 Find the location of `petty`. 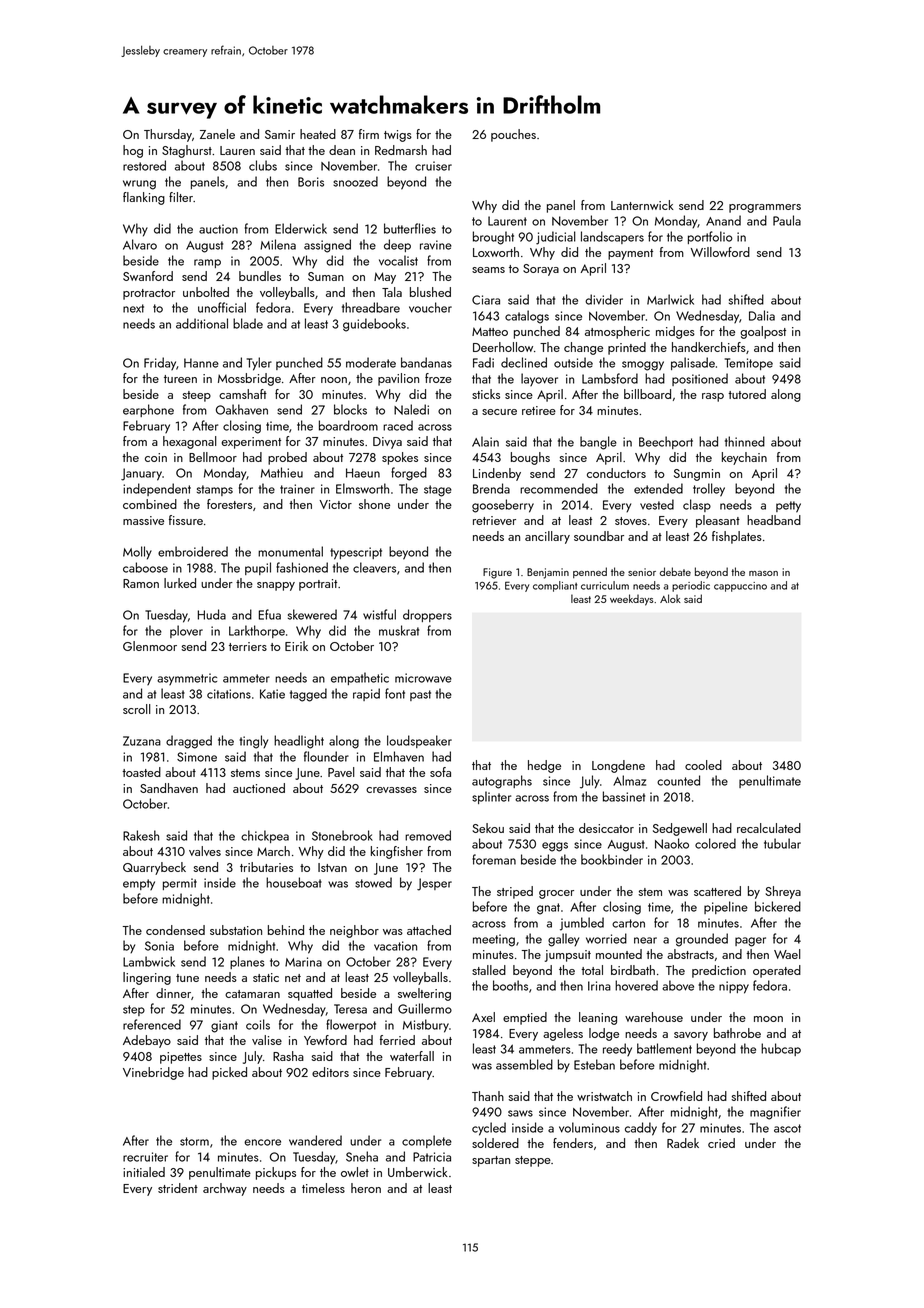

petty is located at coordinates (788, 507).
